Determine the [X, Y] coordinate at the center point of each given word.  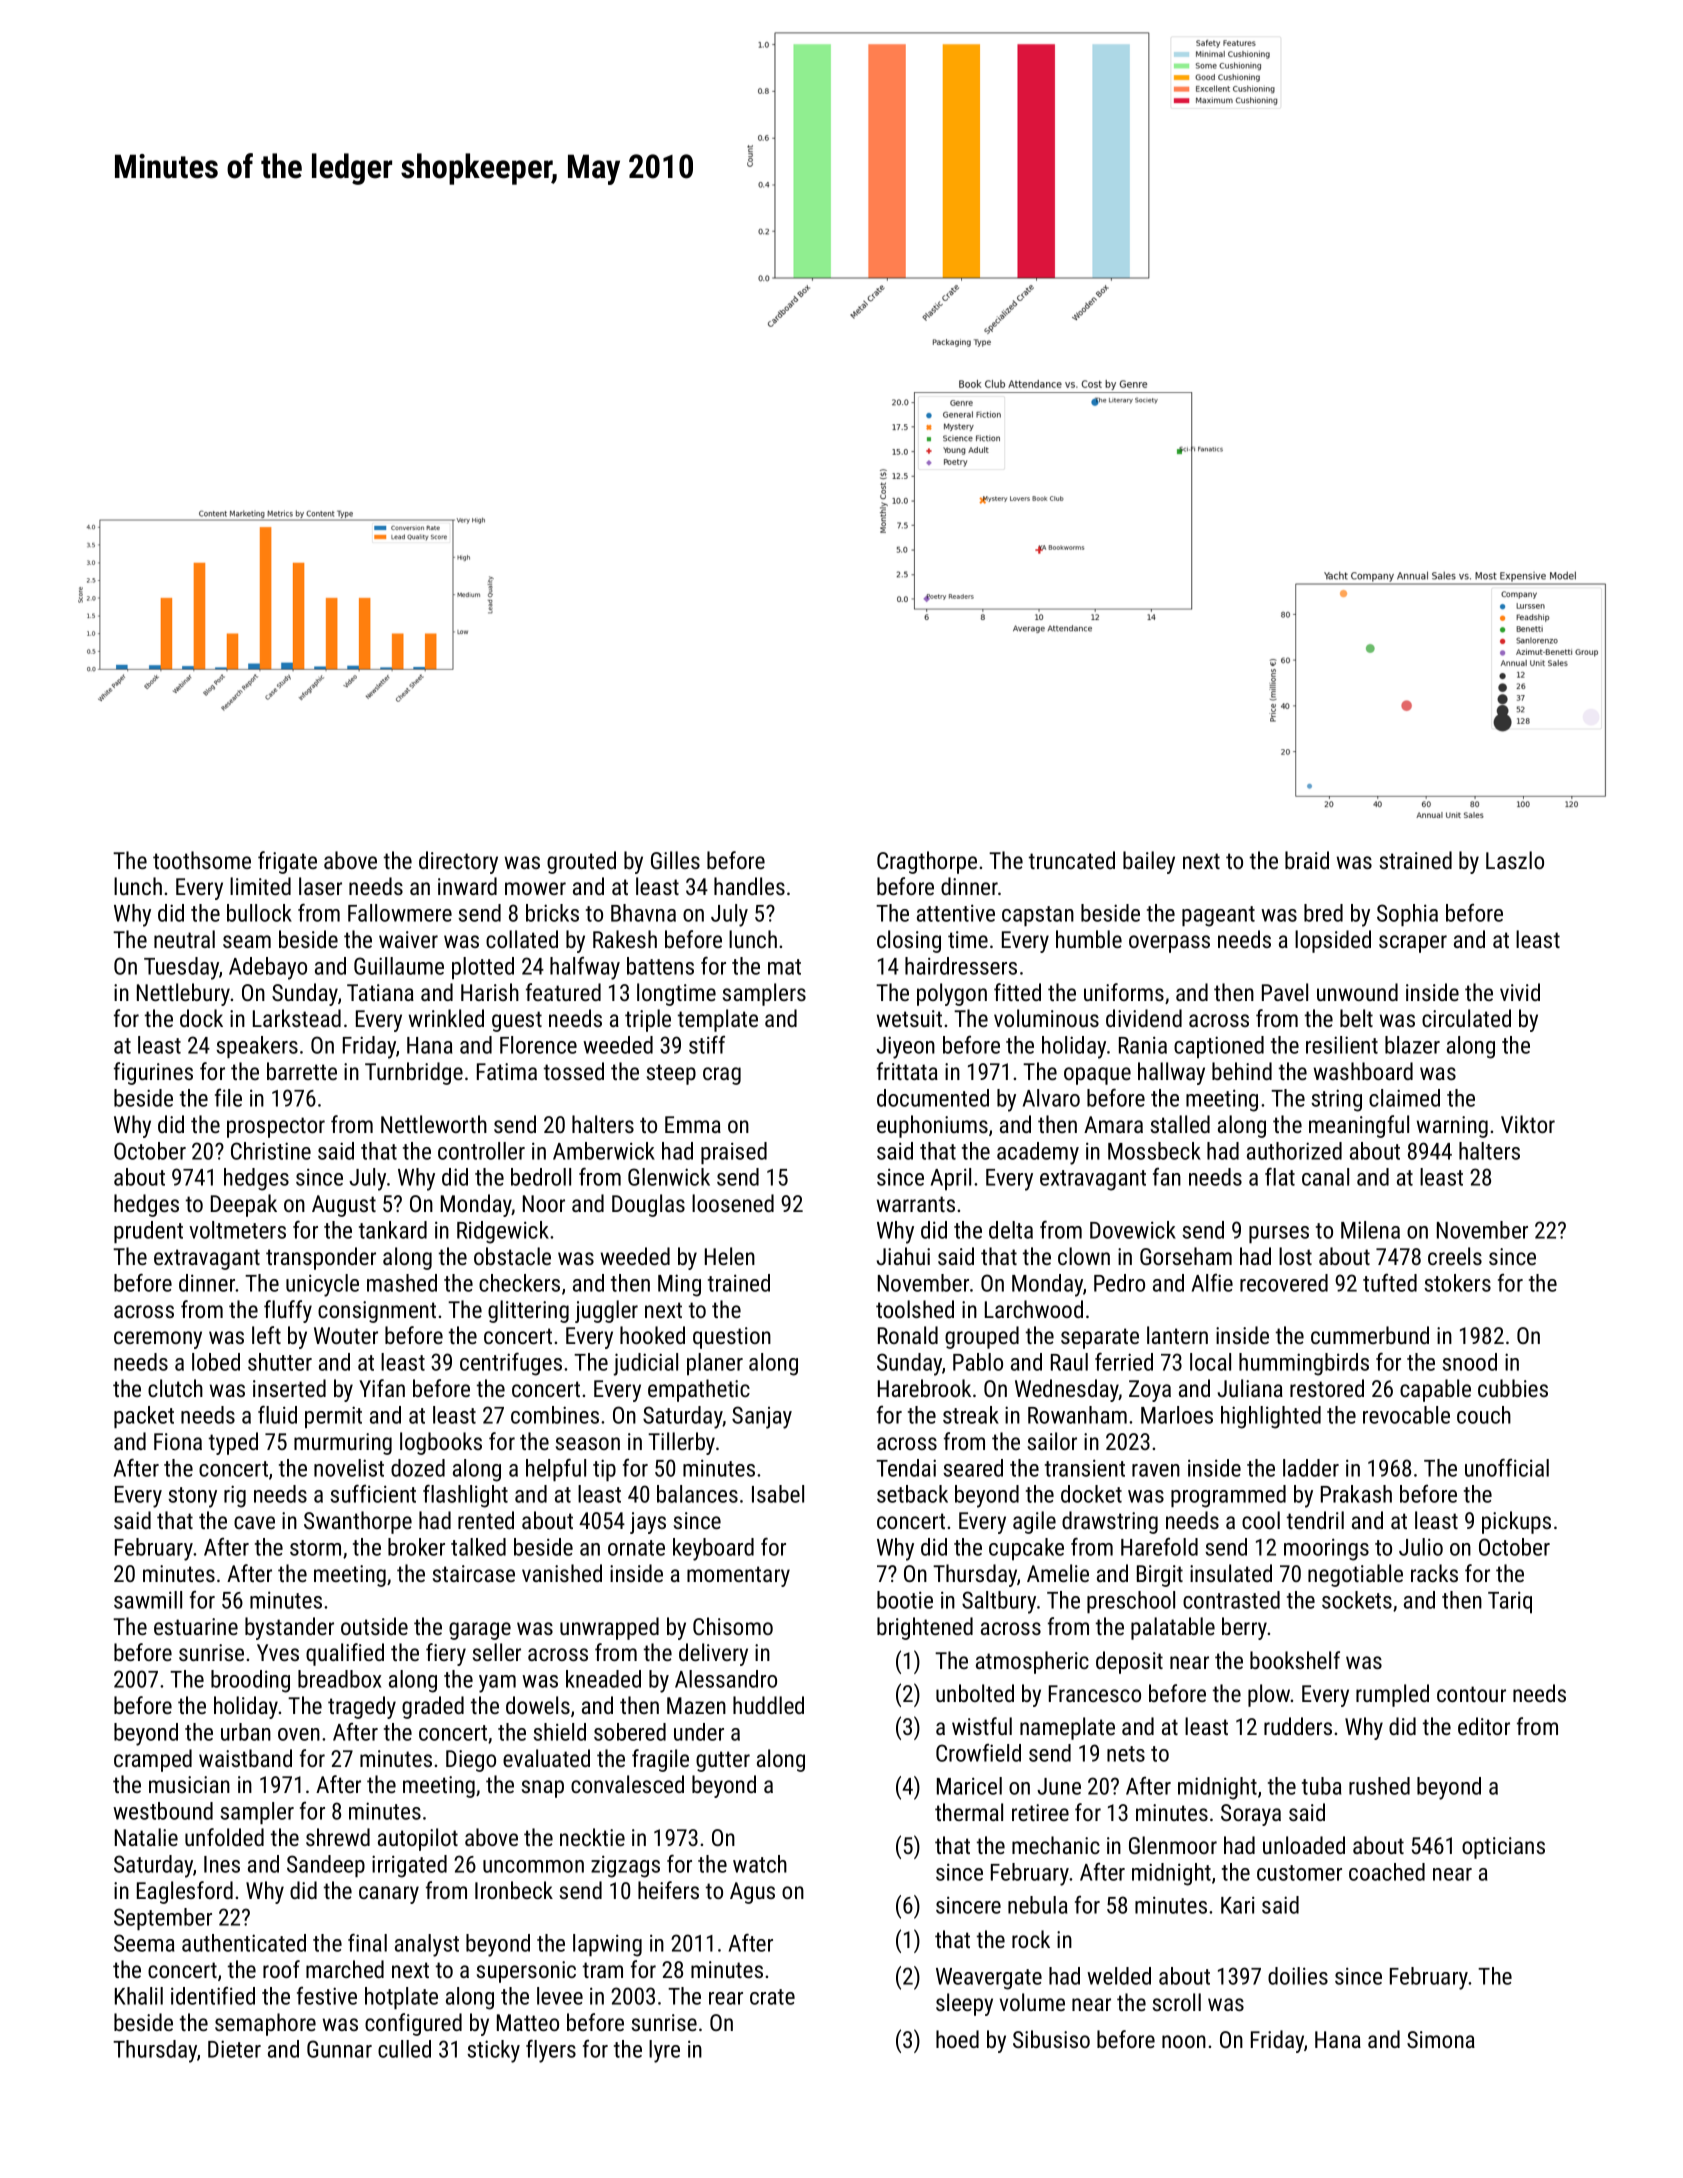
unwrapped [609, 1628]
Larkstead [297, 1018]
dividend [1144, 1018]
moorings [1326, 1549]
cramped [153, 1760]
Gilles [675, 860]
